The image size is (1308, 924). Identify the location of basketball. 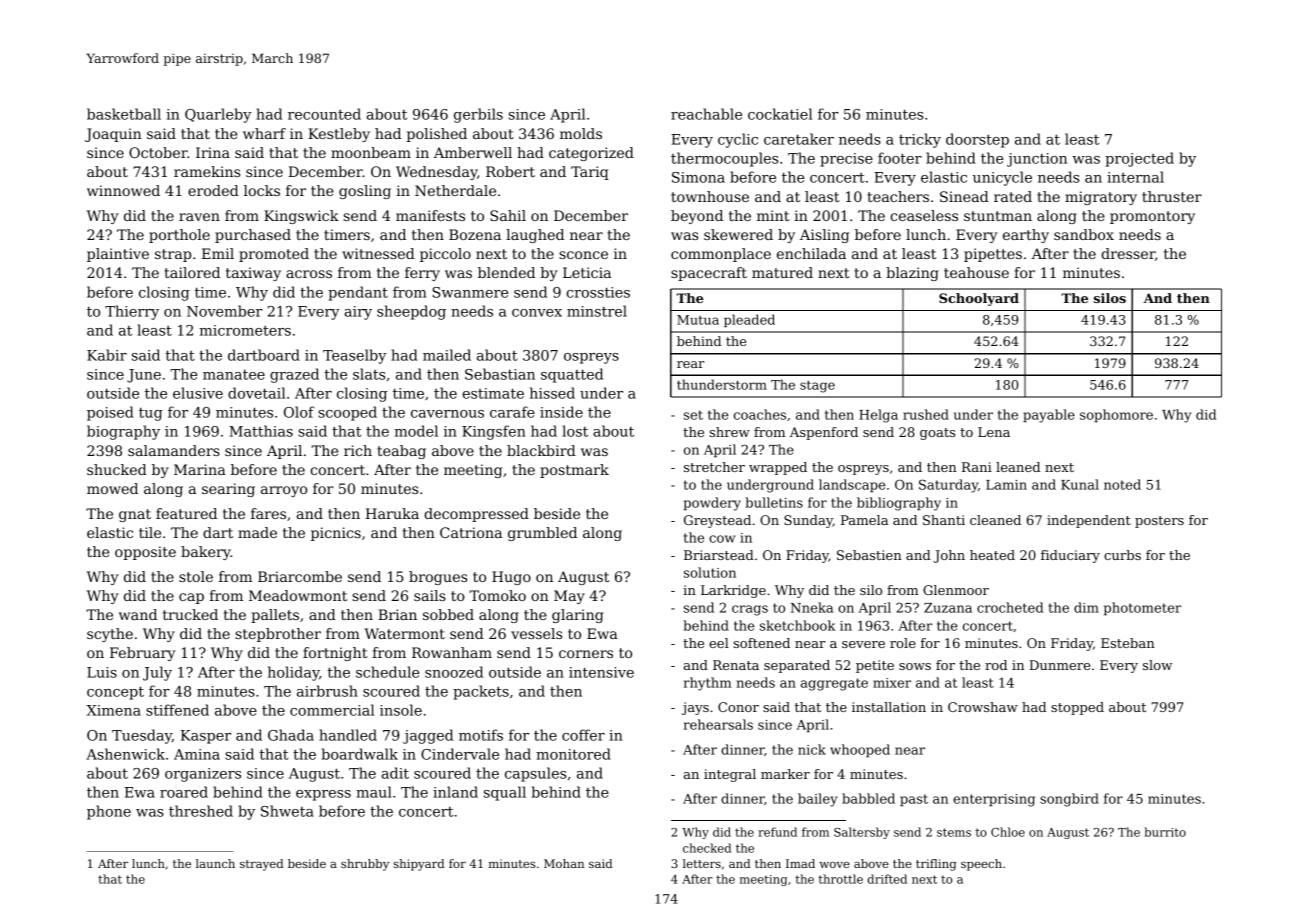
(124, 114).
